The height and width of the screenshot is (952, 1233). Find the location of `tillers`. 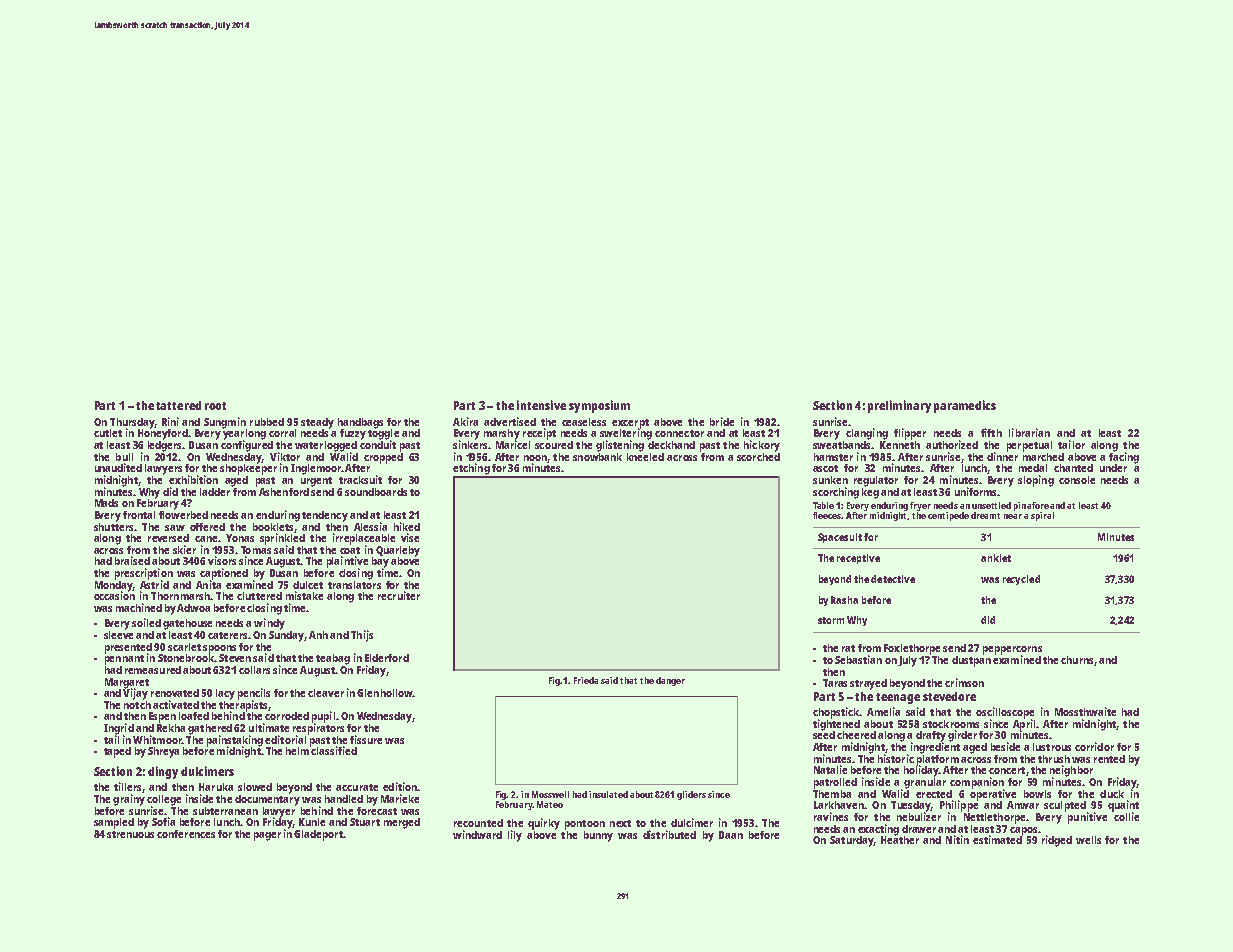

tillers is located at coordinates (127, 786).
